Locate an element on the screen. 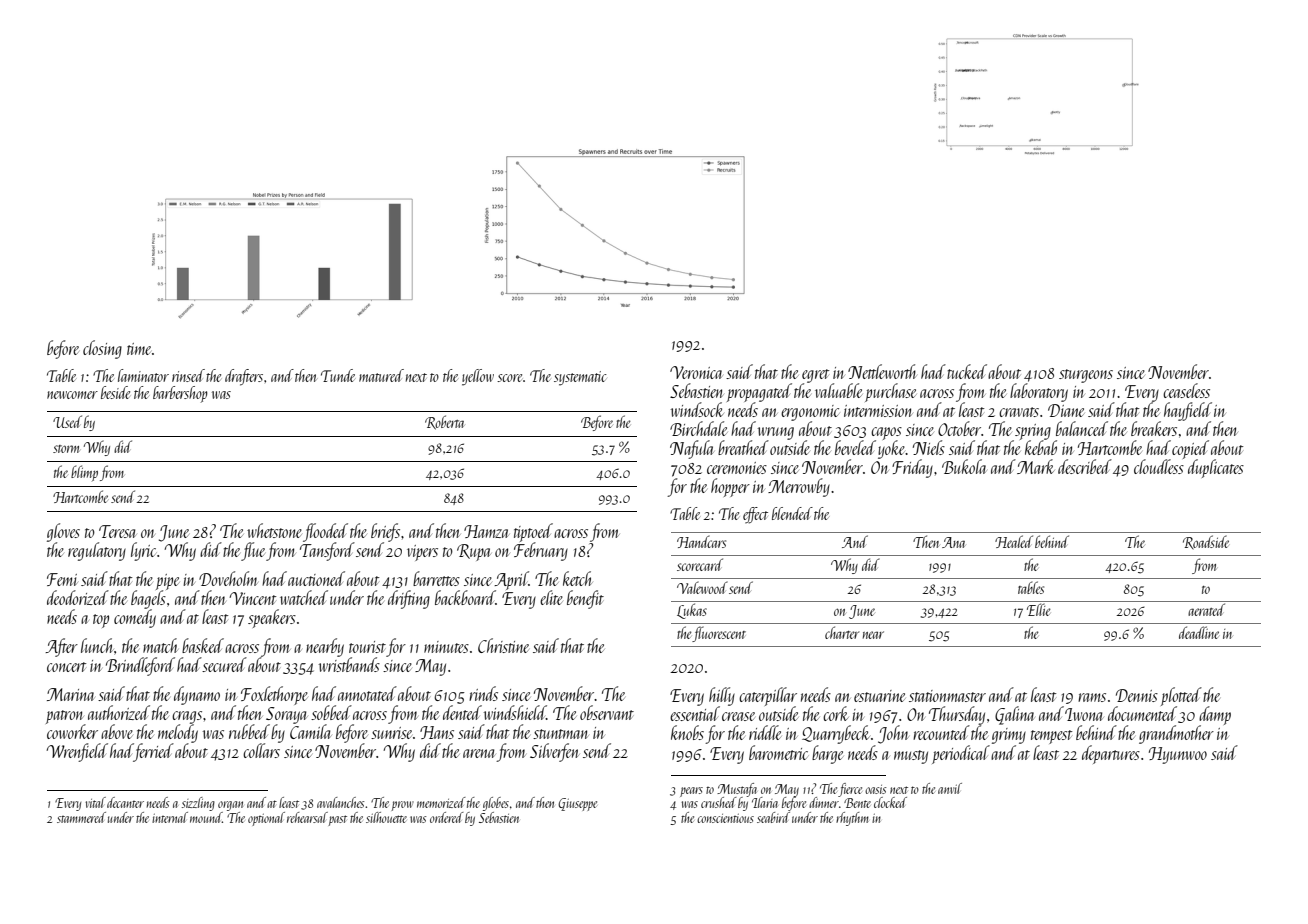 Image resolution: width=1308 pixels, height=924 pixels. basked is located at coordinates (203, 645).
